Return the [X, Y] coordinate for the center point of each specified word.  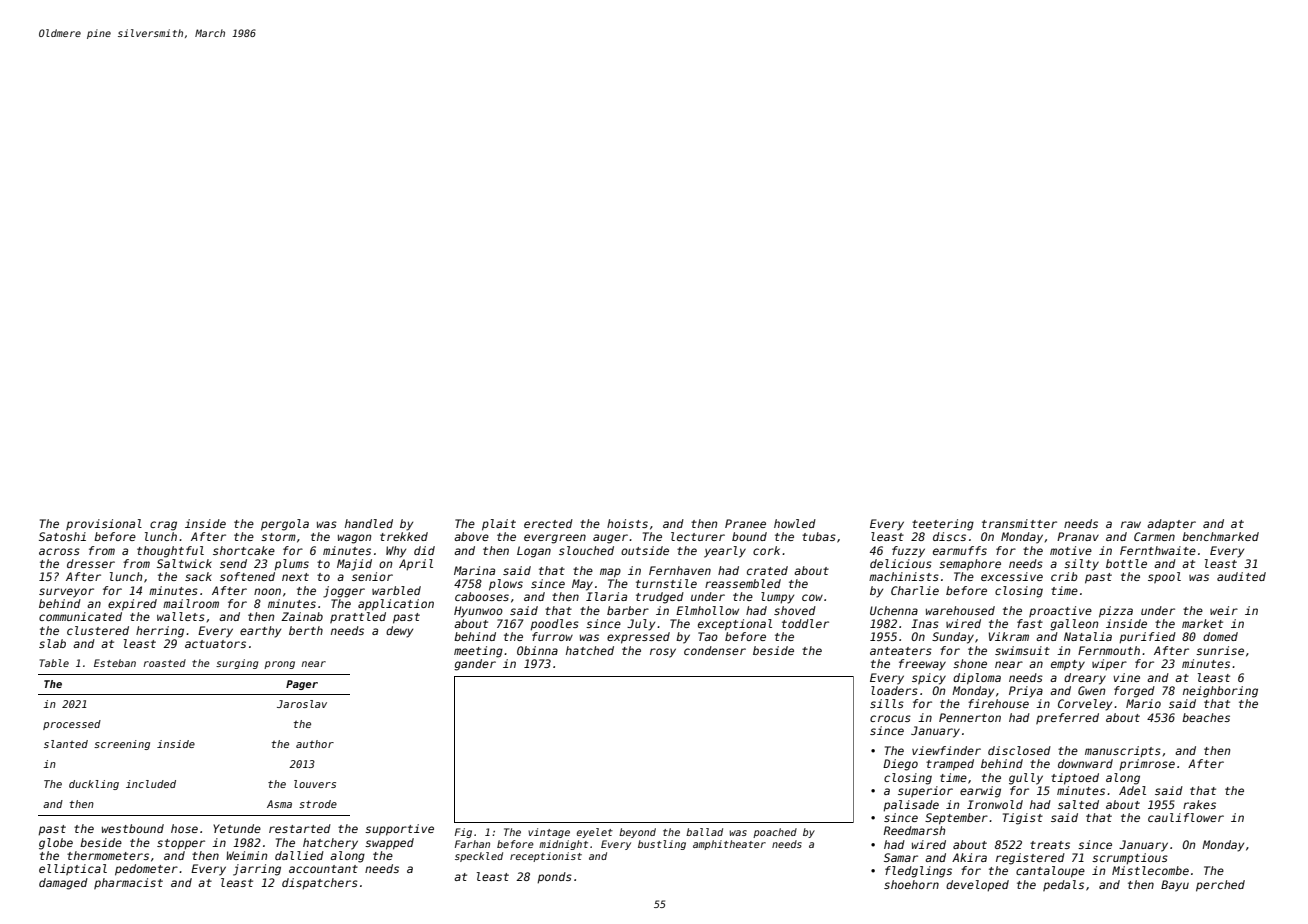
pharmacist [128, 883]
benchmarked [1220, 536]
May [582, 585]
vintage [549, 833]
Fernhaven [680, 570]
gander [475, 665]
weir [1224, 610]
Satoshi [62, 536]
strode [318, 804]
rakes [1199, 804]
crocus [890, 718]
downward [1085, 763]
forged [1134, 692]
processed [72, 725]
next [295, 577]
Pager [302, 685]
